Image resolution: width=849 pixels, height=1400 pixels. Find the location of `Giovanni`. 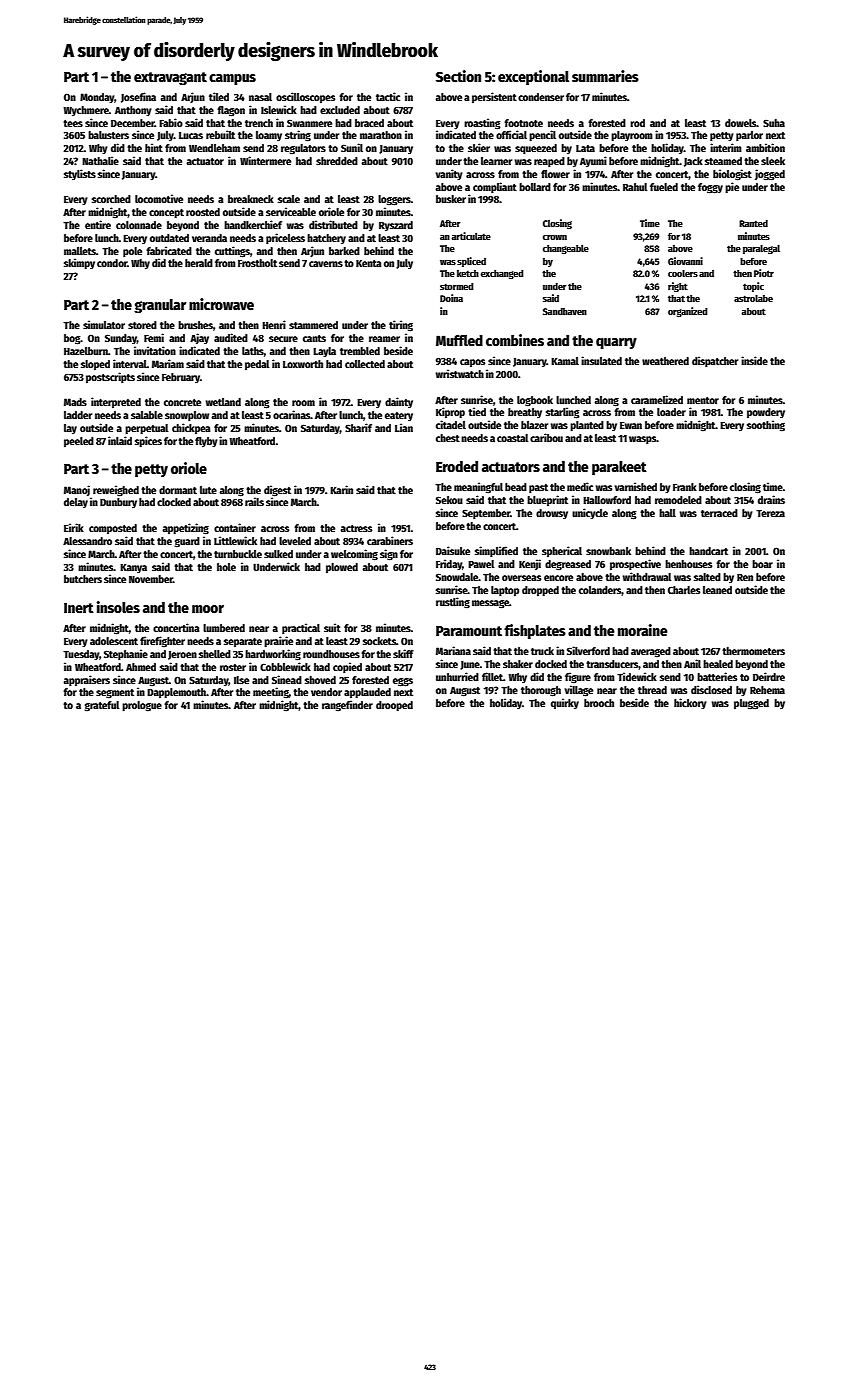

Giovanni is located at coordinates (685, 261).
